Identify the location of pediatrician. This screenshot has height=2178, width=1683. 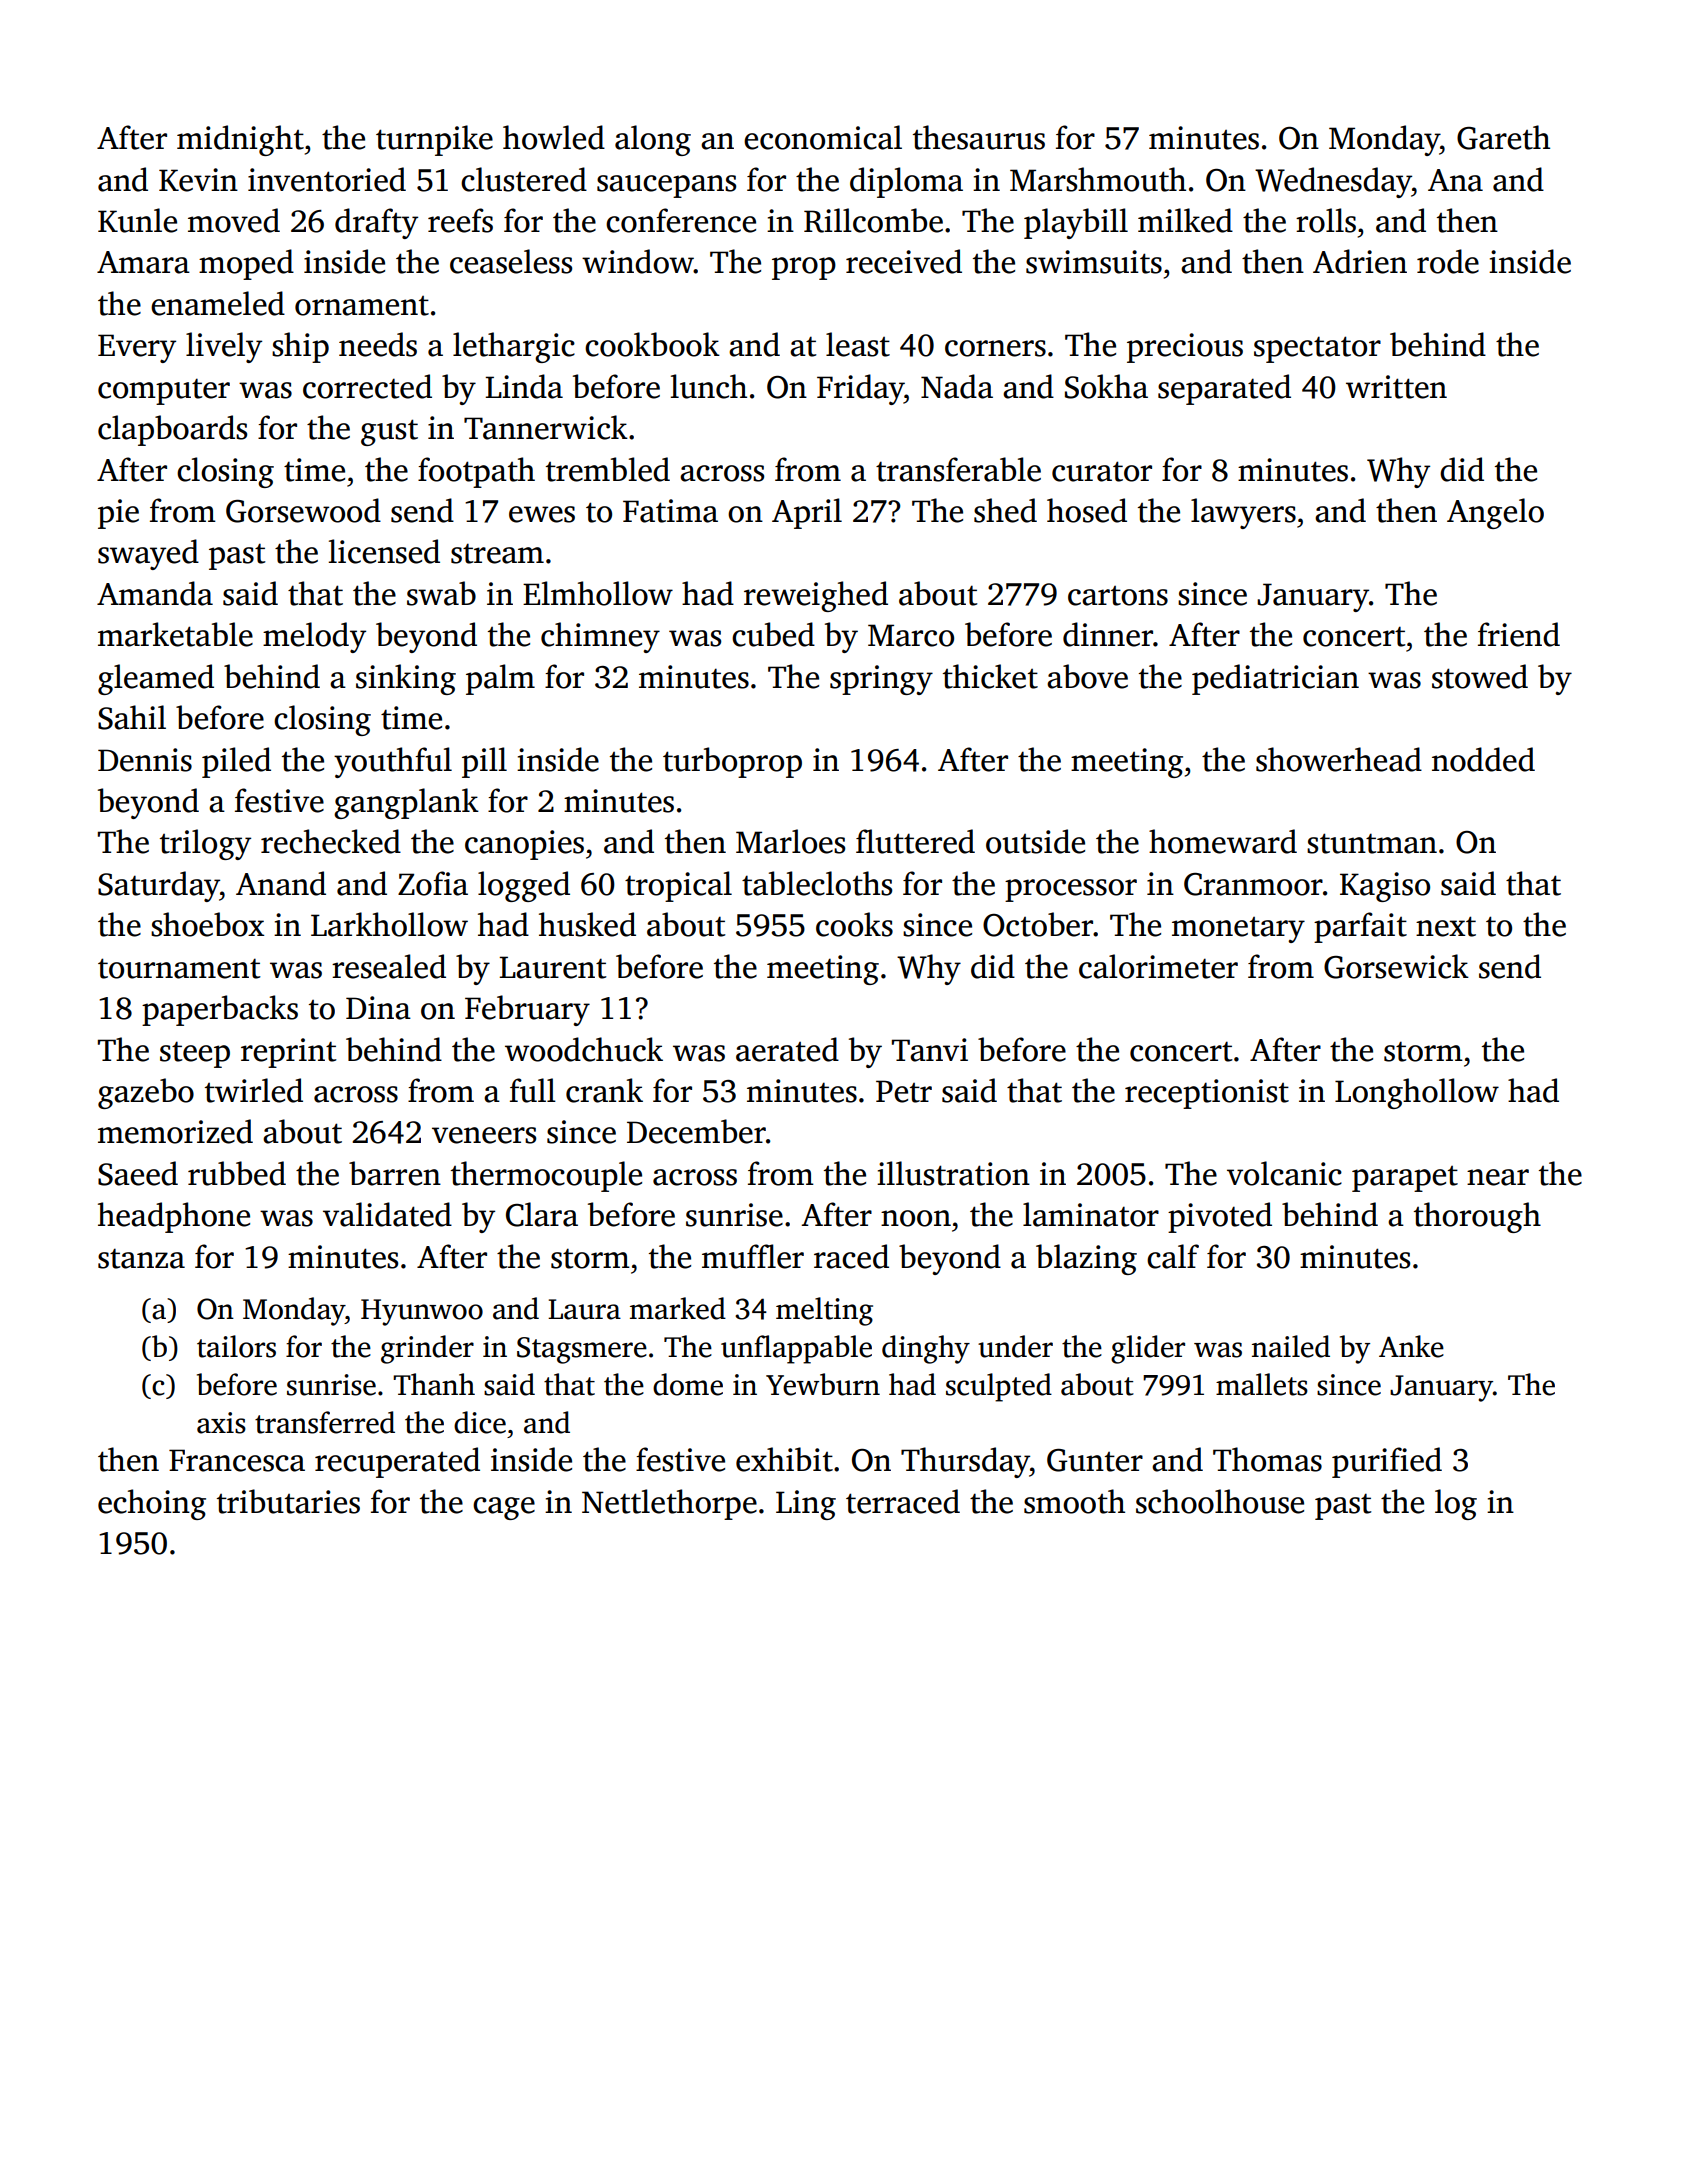
(1275, 679).
